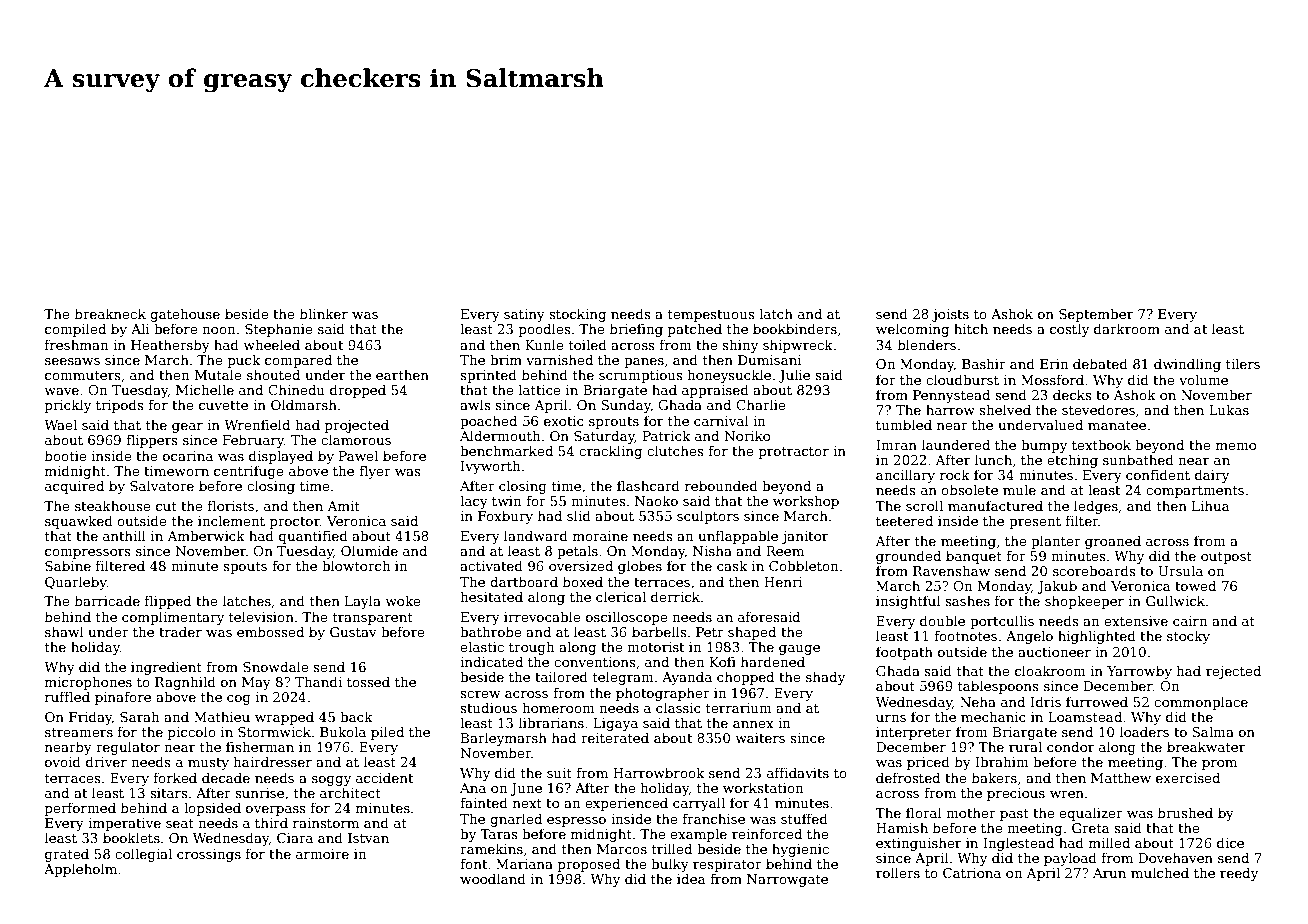 Image resolution: width=1308 pixels, height=924 pixels. I want to click on unflappable, so click(738, 537).
